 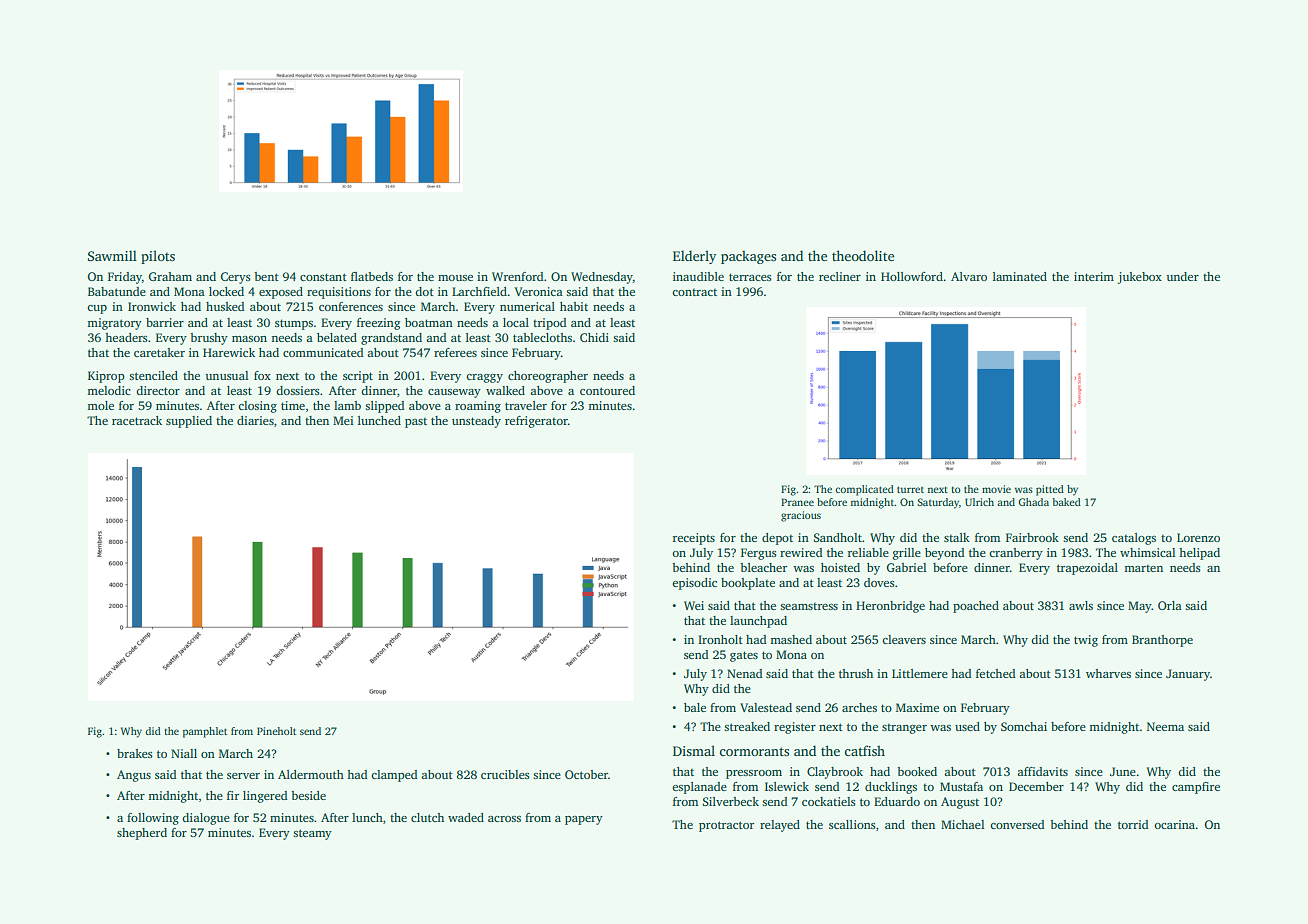 What do you see at coordinates (1140, 278) in the image?
I see `jukebox` at bounding box center [1140, 278].
